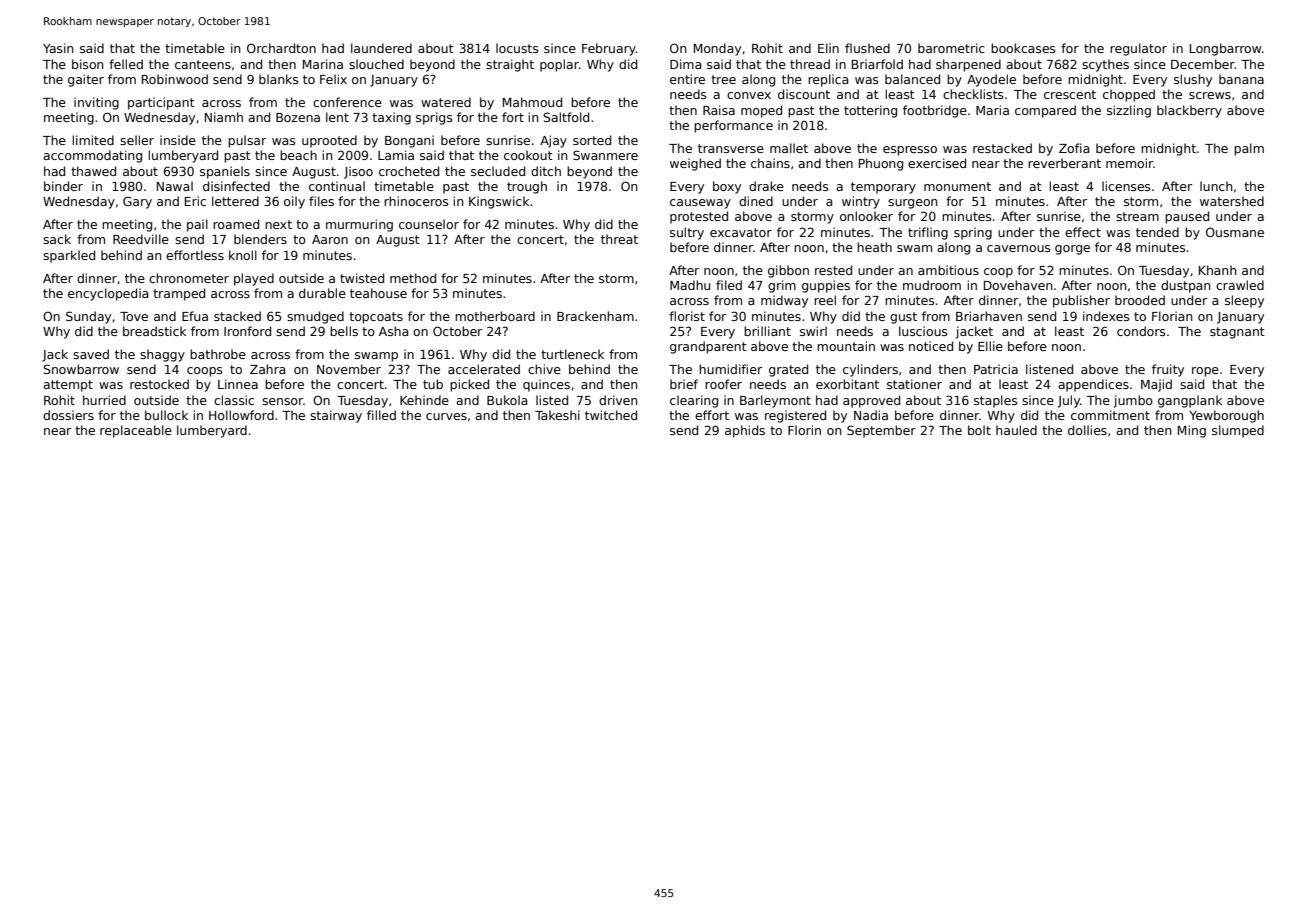 This screenshot has height=924, width=1308. What do you see at coordinates (235, 201) in the screenshot?
I see `lettered` at bounding box center [235, 201].
